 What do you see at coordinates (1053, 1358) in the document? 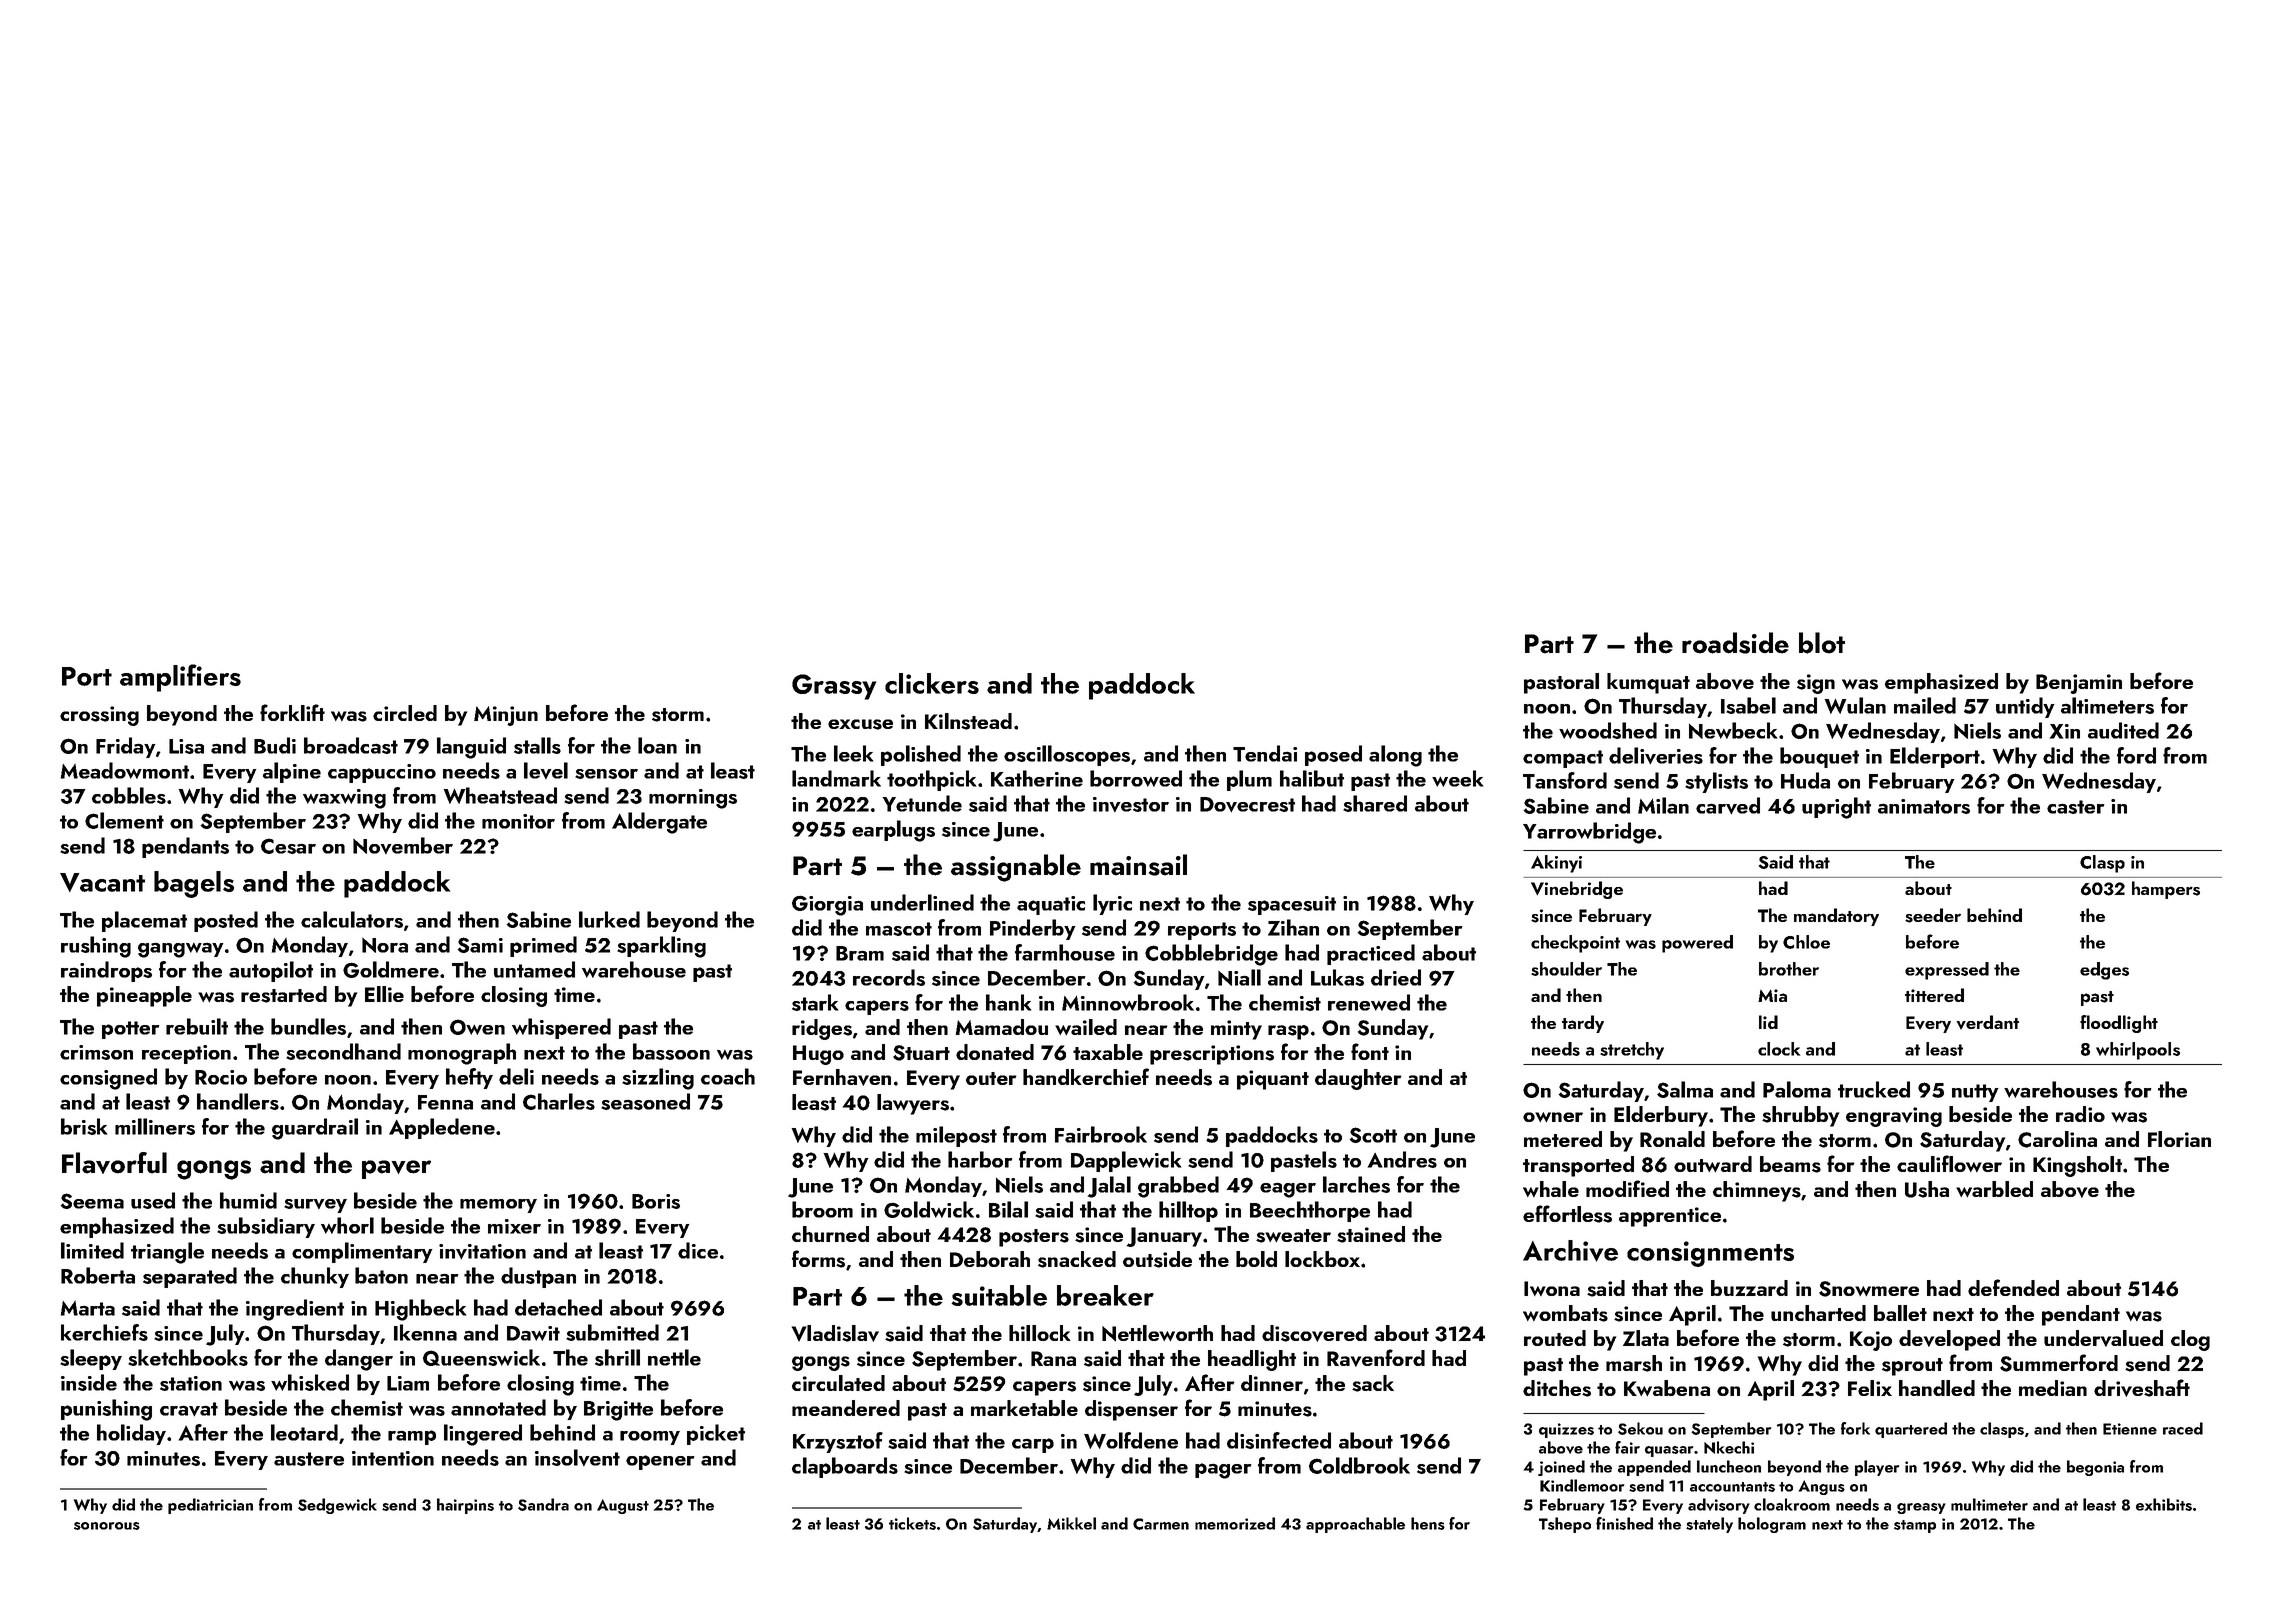
I see `Rana` at bounding box center [1053, 1358].
